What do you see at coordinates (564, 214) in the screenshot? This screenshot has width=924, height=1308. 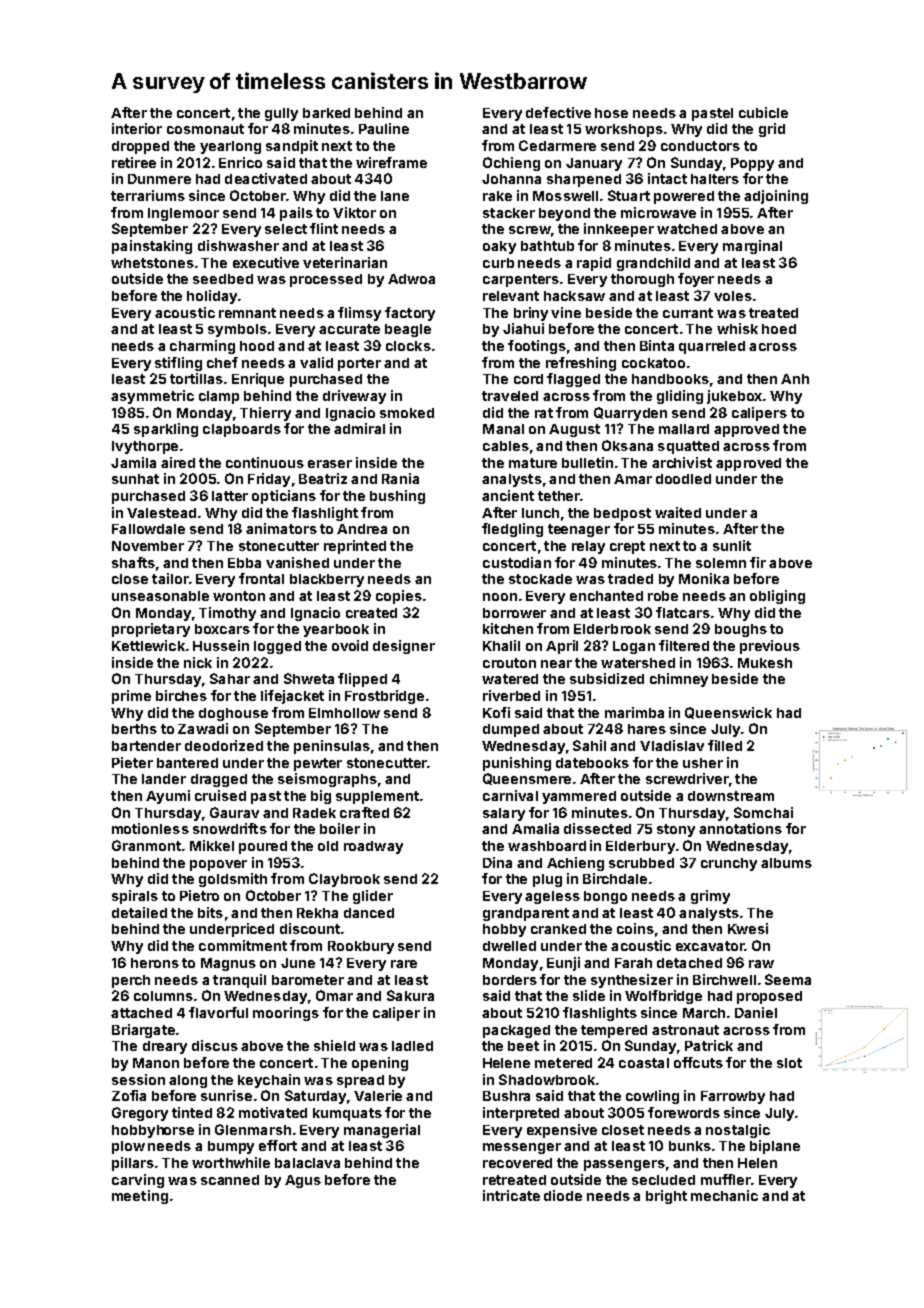 I see `beyond` at bounding box center [564, 214].
